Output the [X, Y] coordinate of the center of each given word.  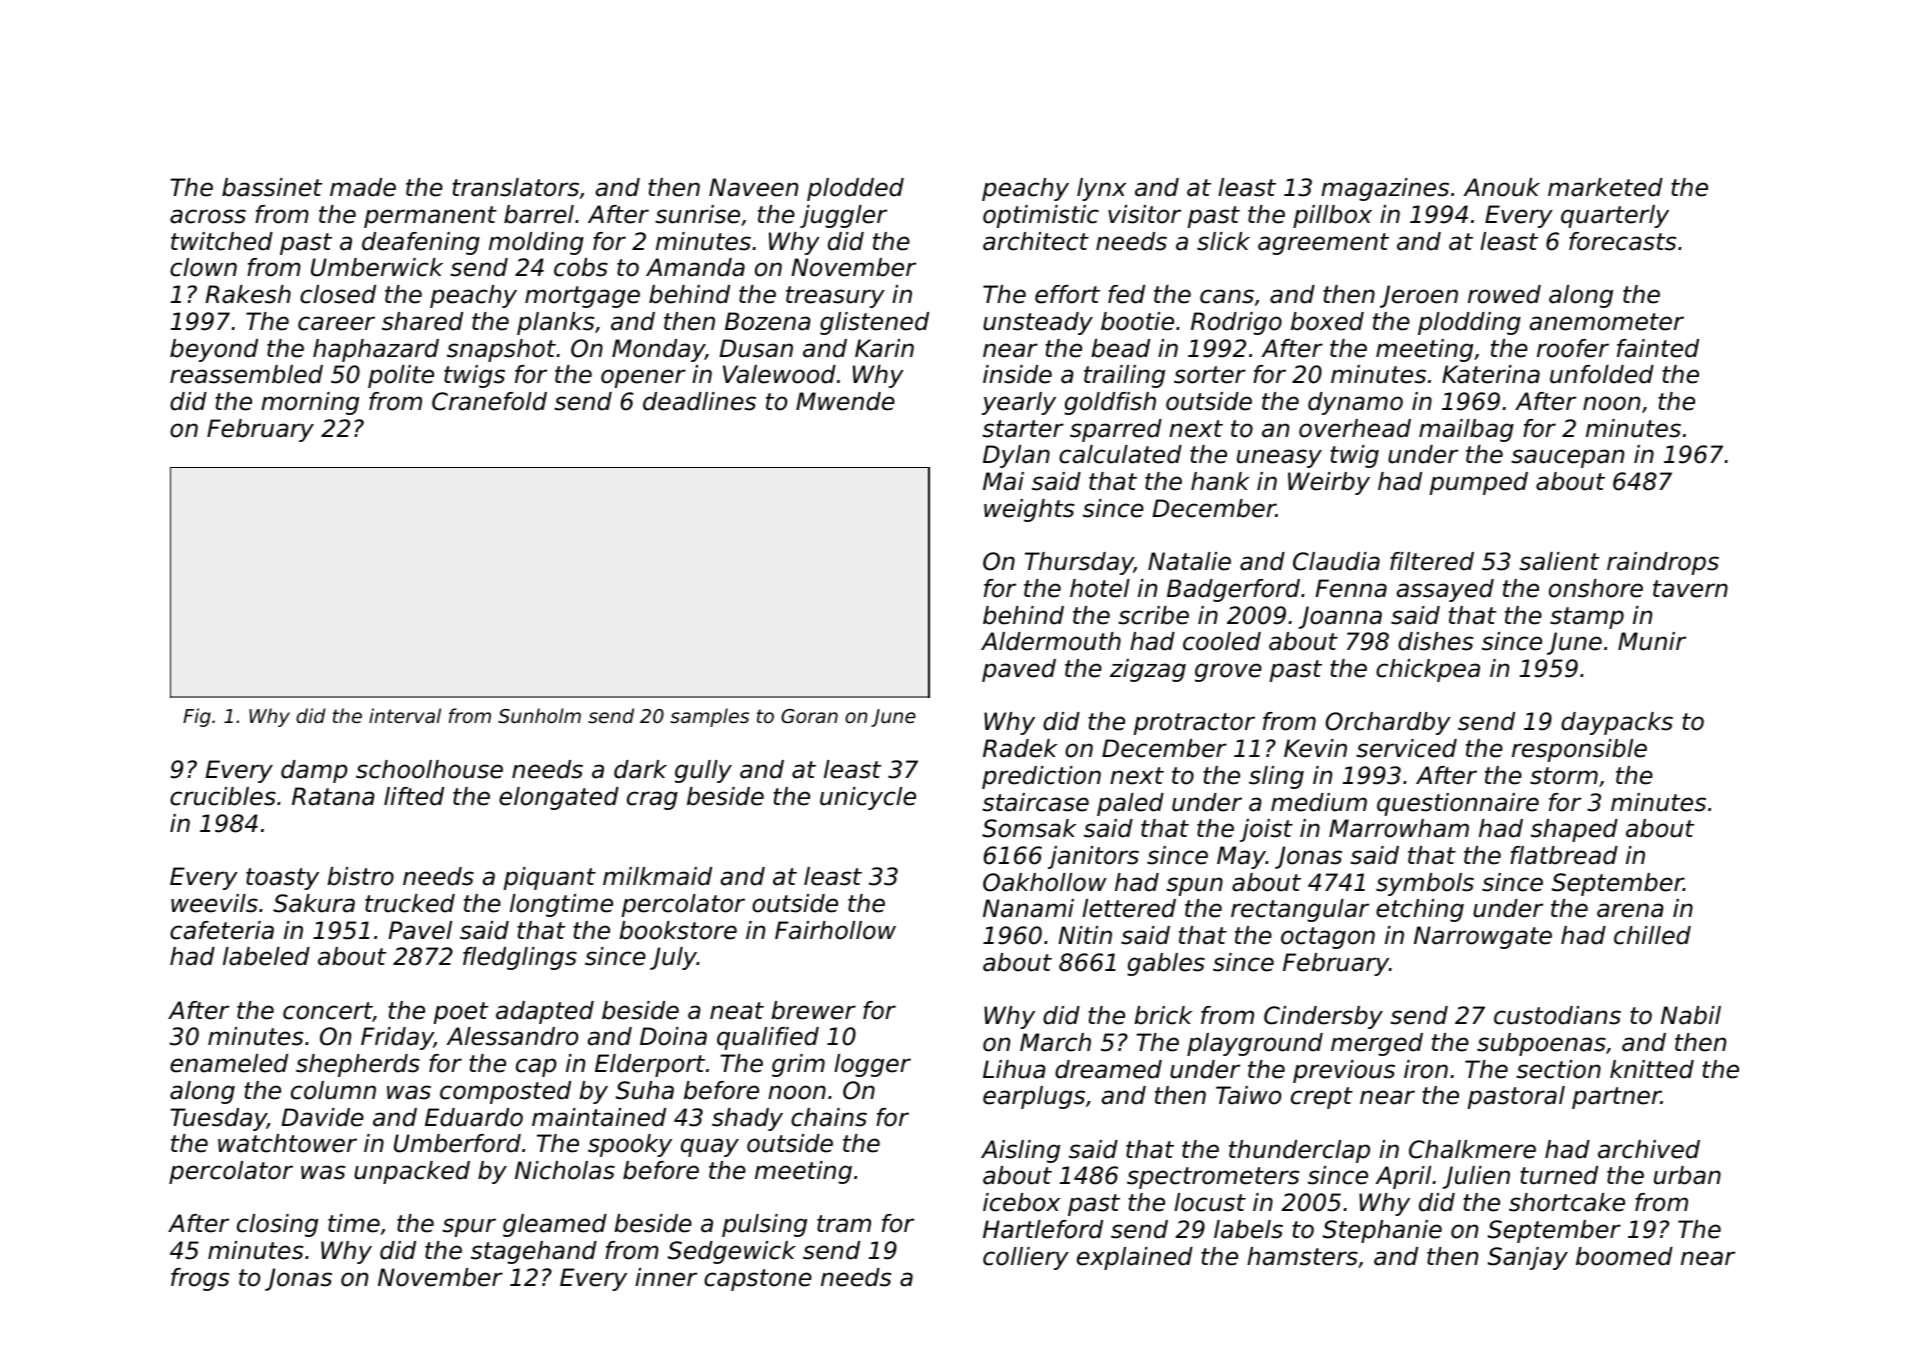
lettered [1129, 908]
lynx [1101, 189]
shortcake [1567, 1202]
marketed [1605, 187]
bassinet [272, 187]
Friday [397, 1038]
